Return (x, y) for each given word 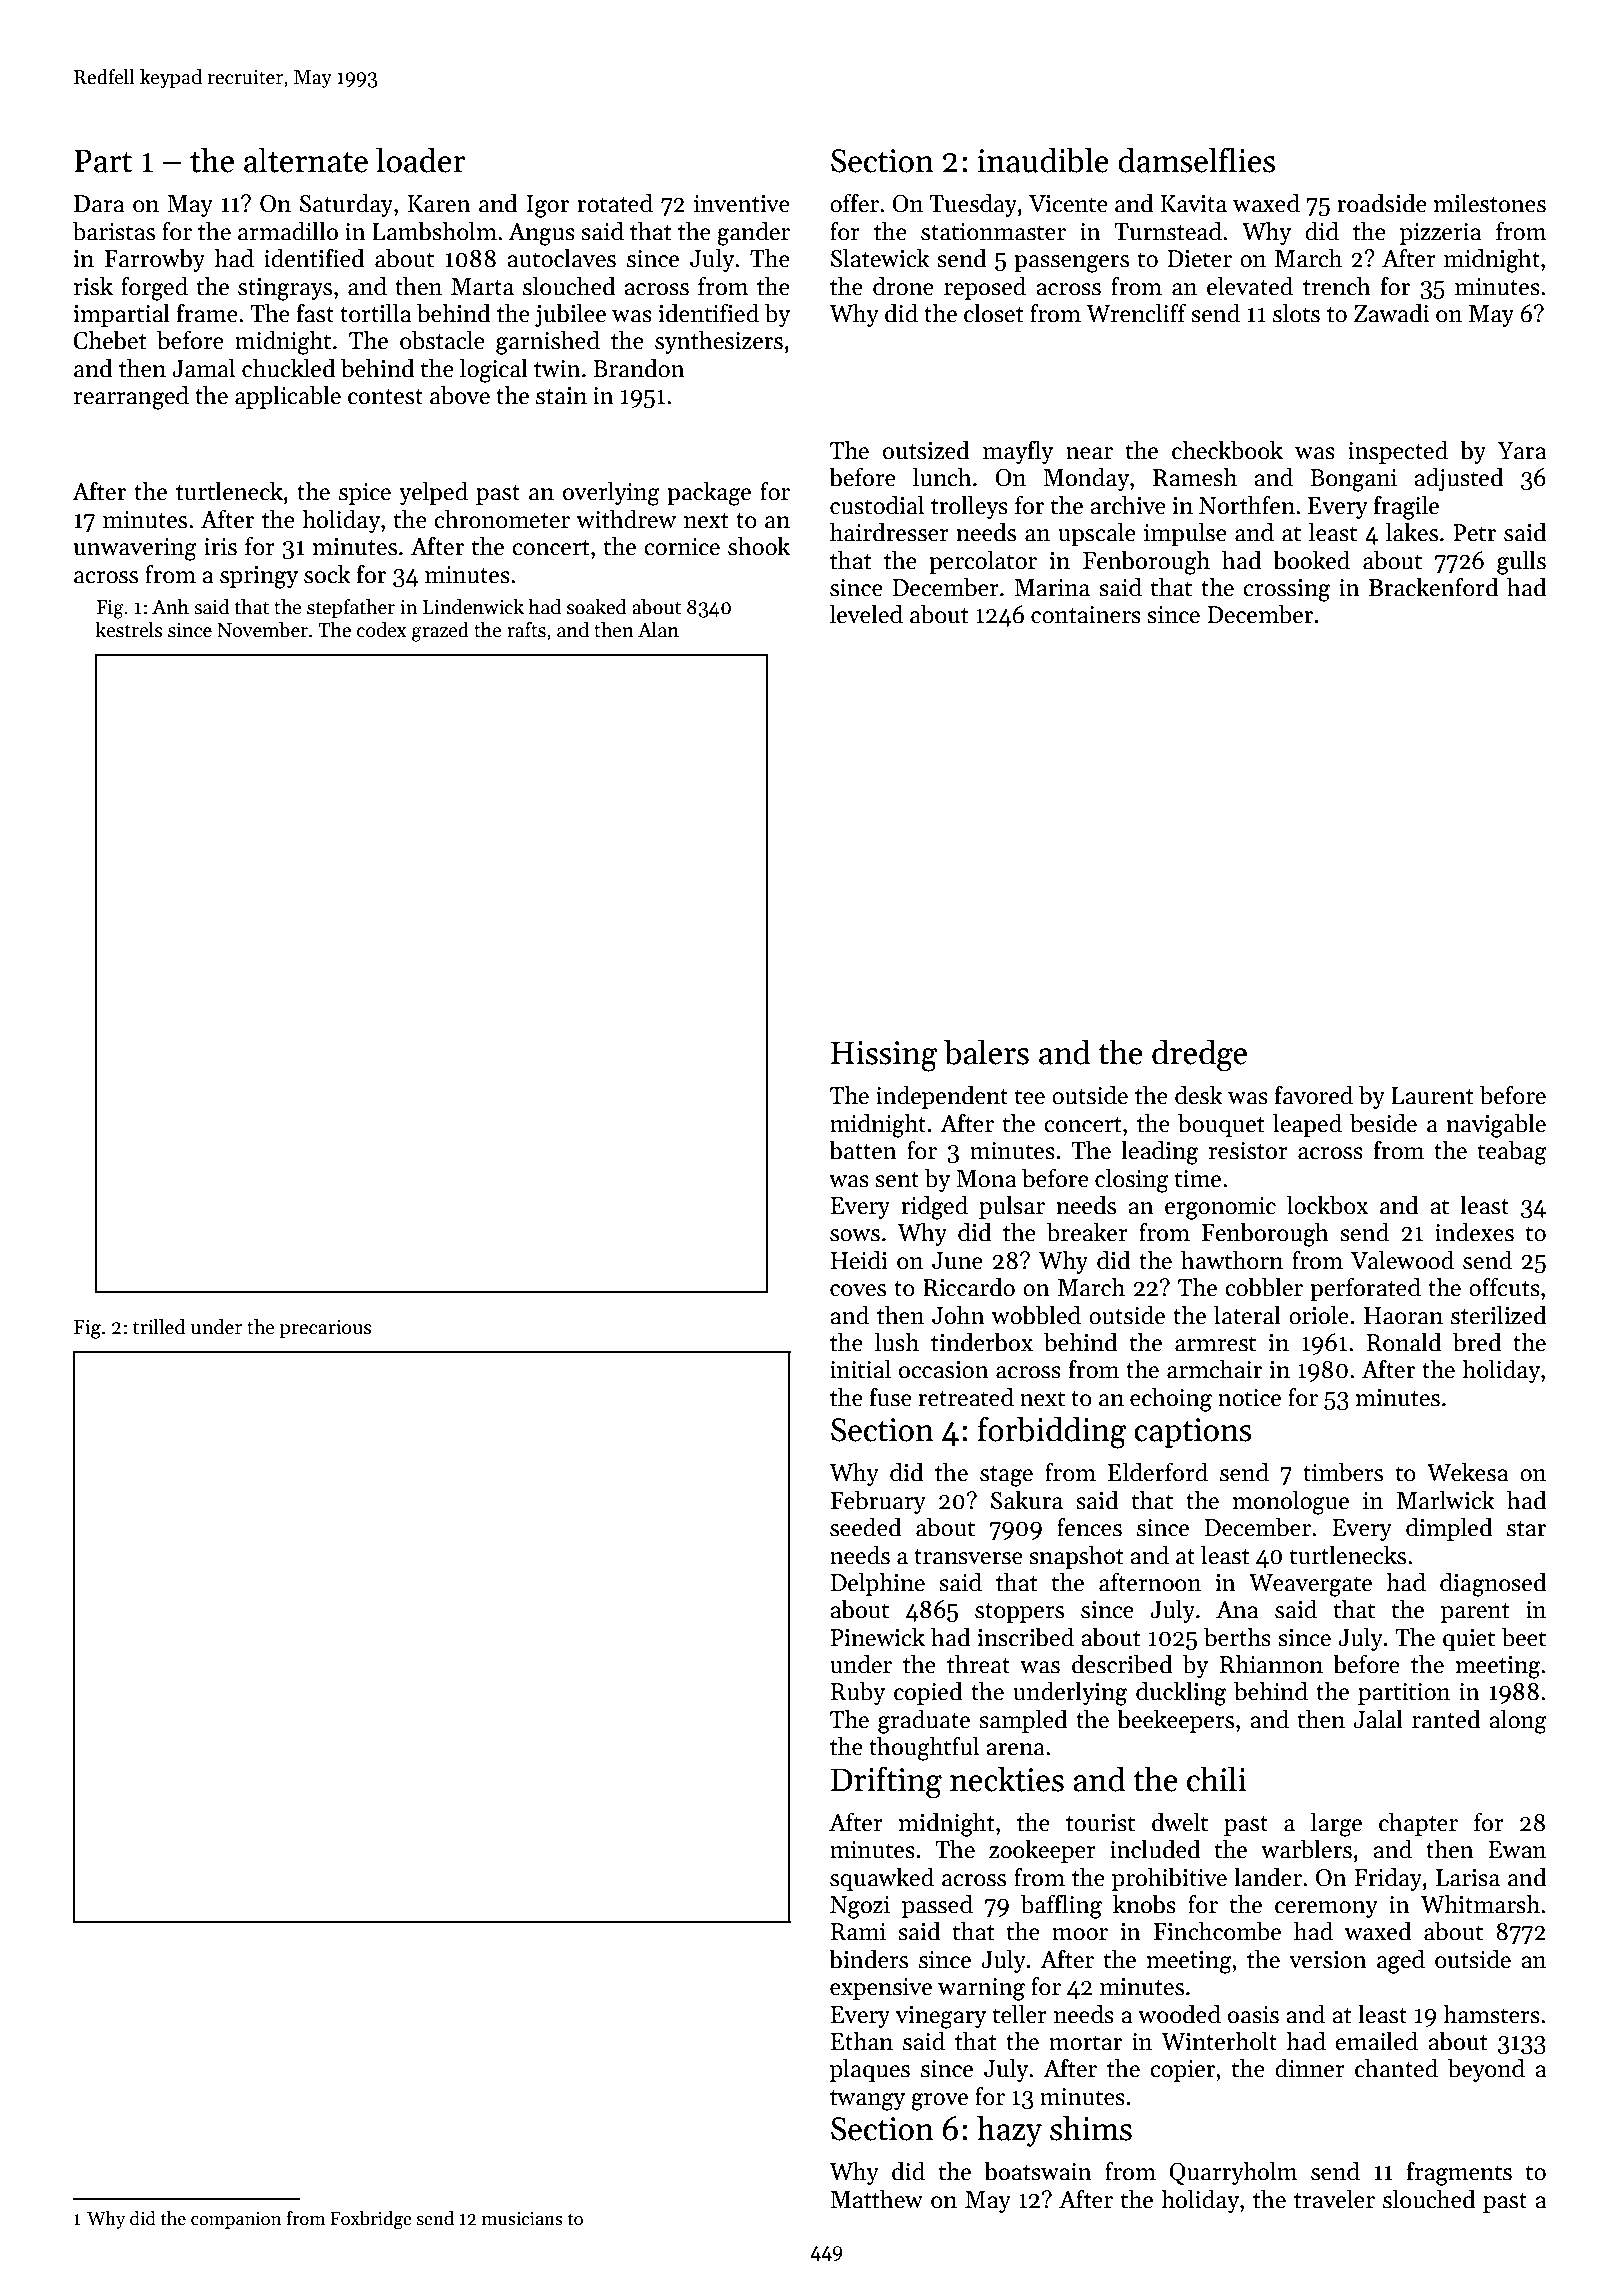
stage (1006, 1476)
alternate (306, 160)
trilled (159, 1327)
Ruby (858, 1693)
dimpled (1449, 1529)
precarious (326, 1329)
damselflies (1196, 160)
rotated (615, 203)
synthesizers (719, 342)
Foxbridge (371, 2220)
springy (259, 577)
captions (1193, 1433)
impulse (1185, 534)
